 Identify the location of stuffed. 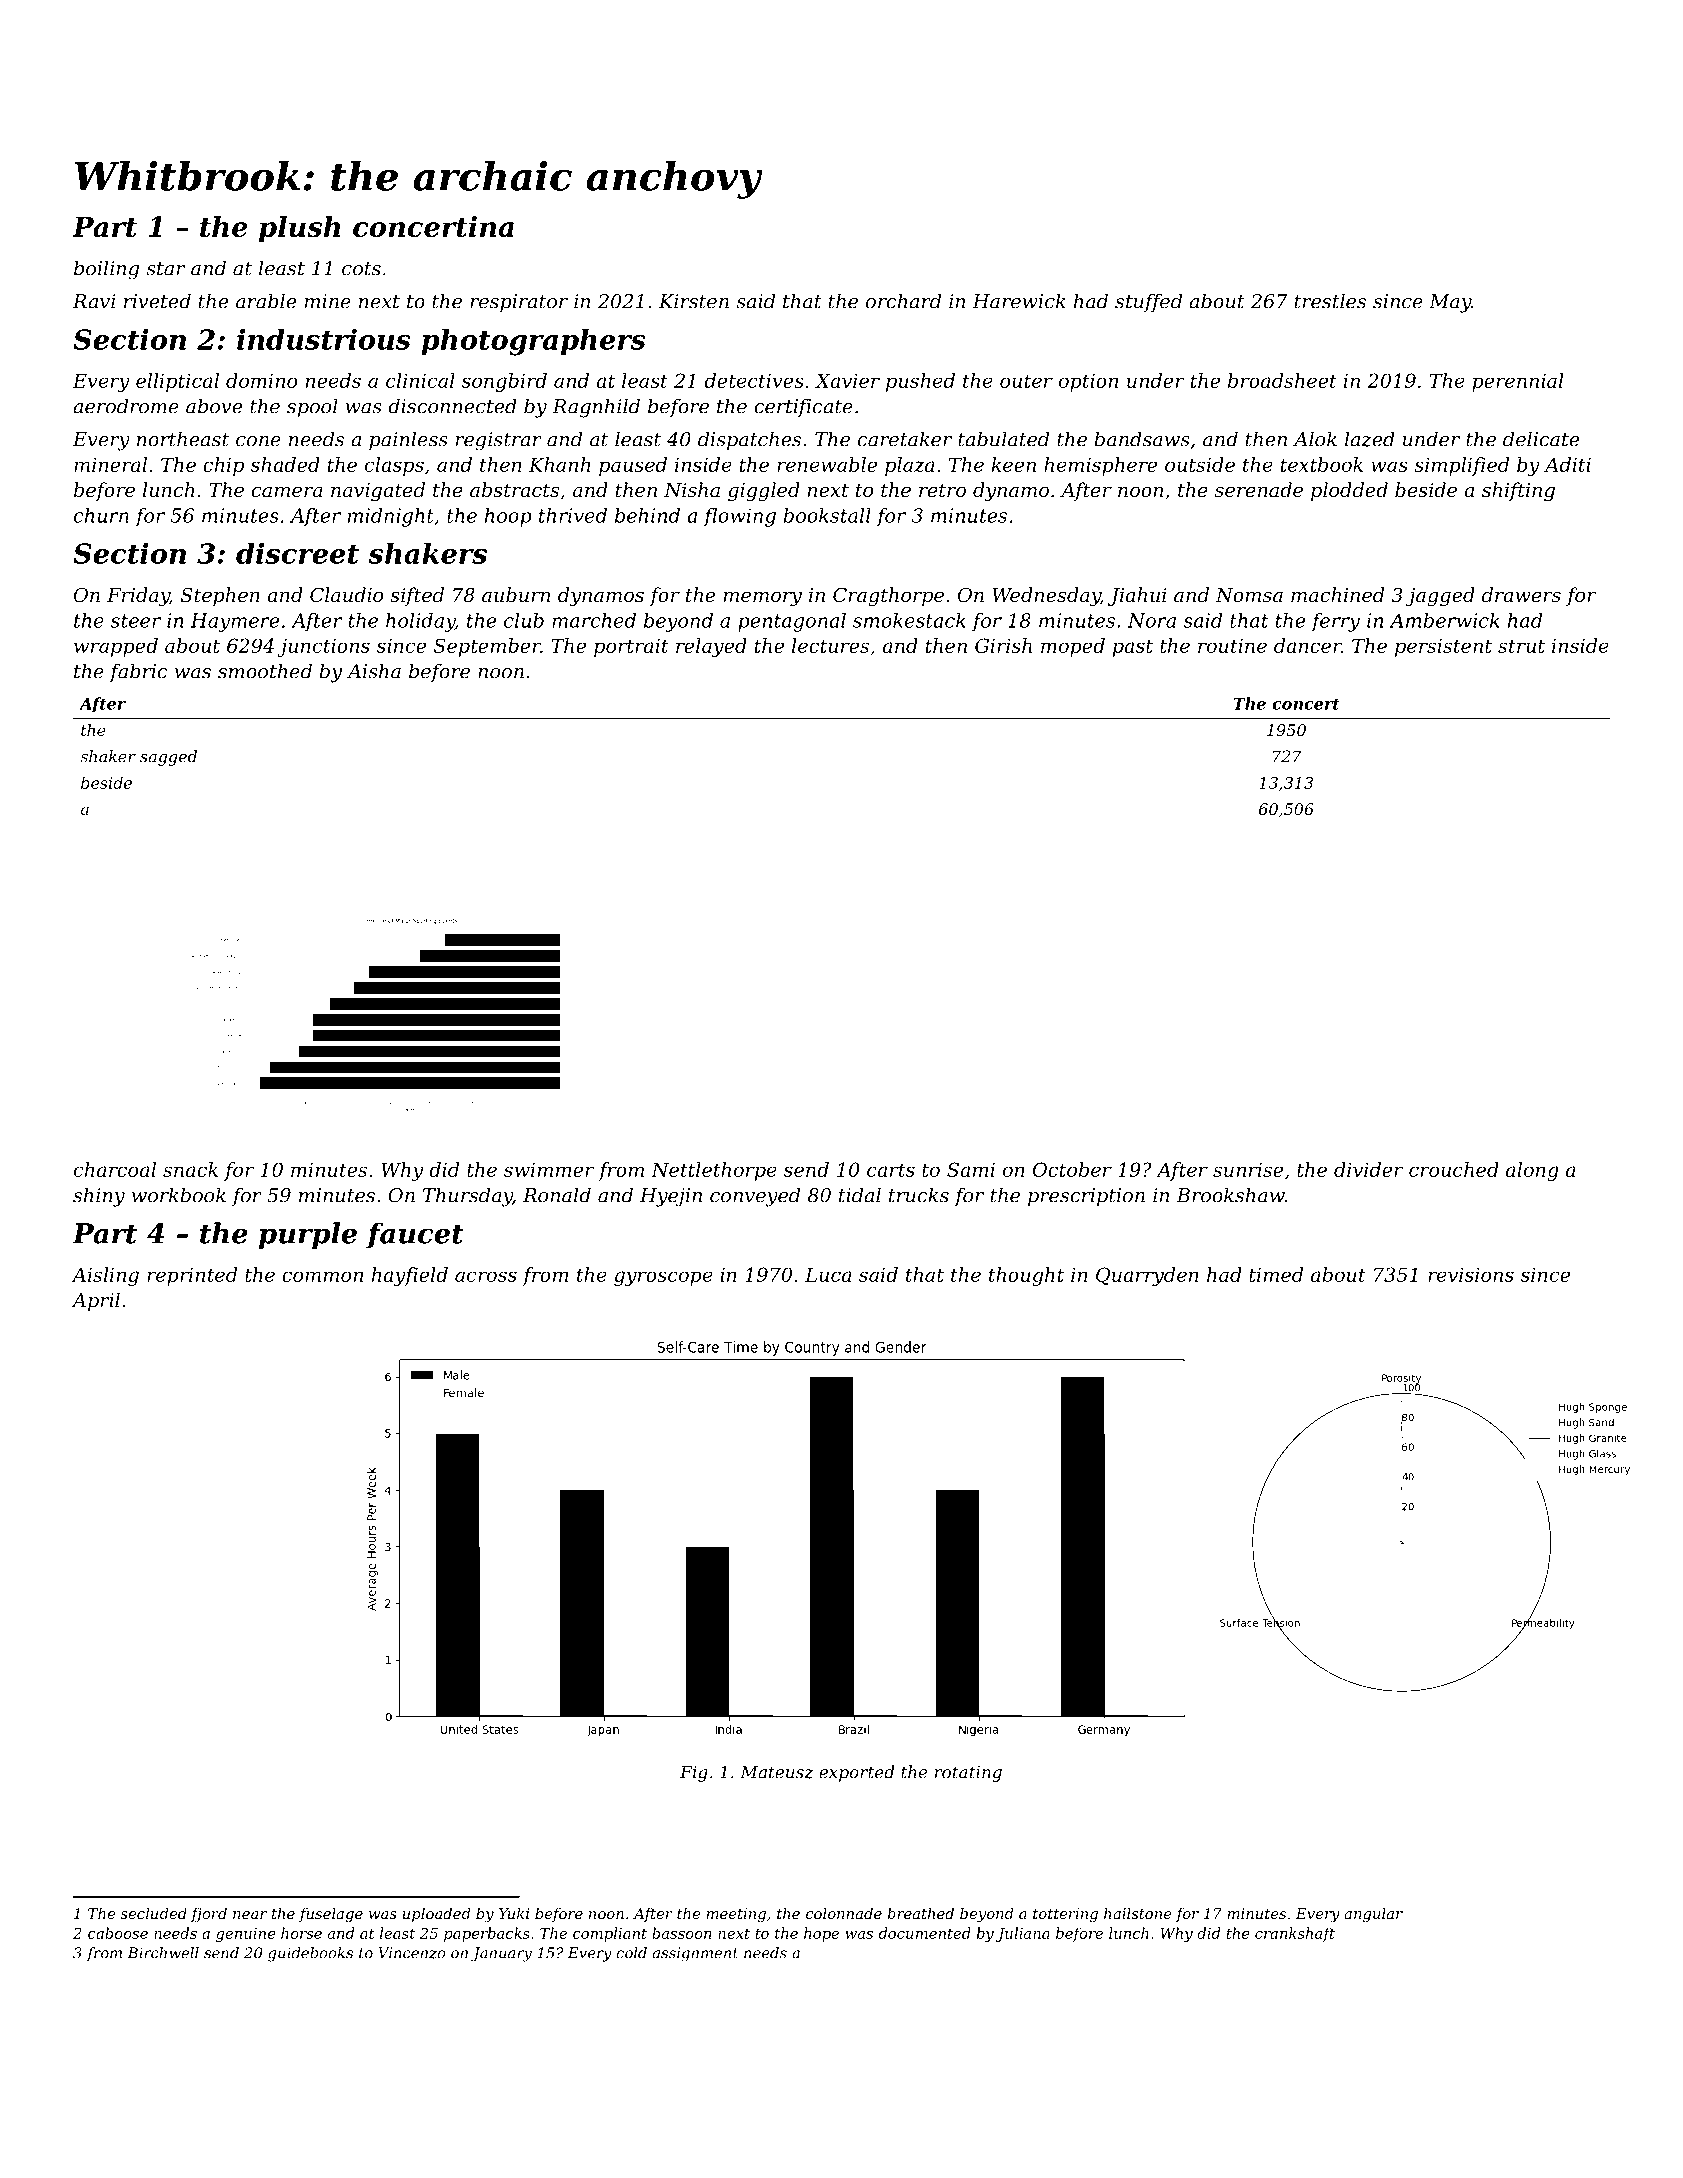
(1148, 302).
